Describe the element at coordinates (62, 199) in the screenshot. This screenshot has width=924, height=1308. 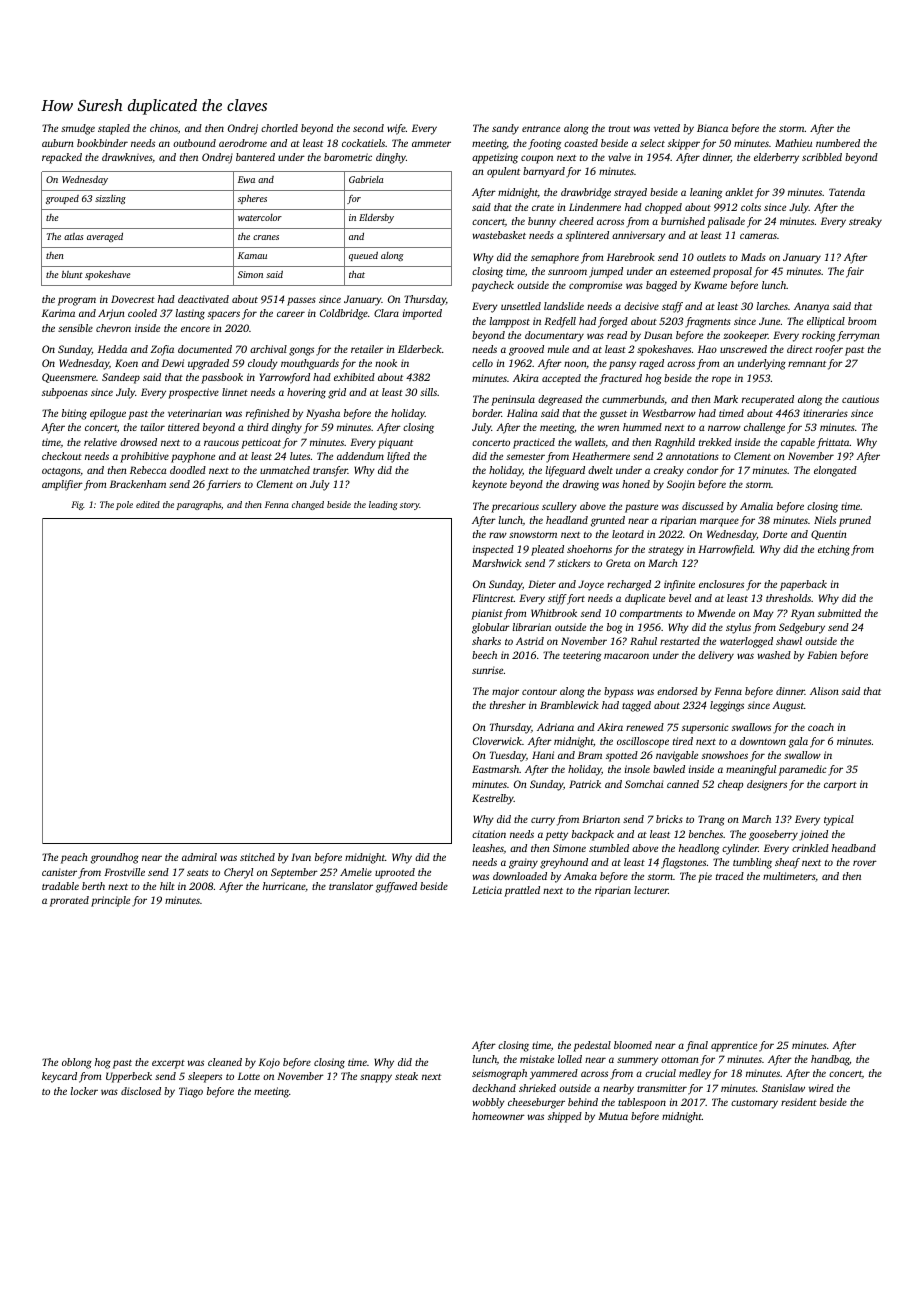
I see `grouped` at that location.
